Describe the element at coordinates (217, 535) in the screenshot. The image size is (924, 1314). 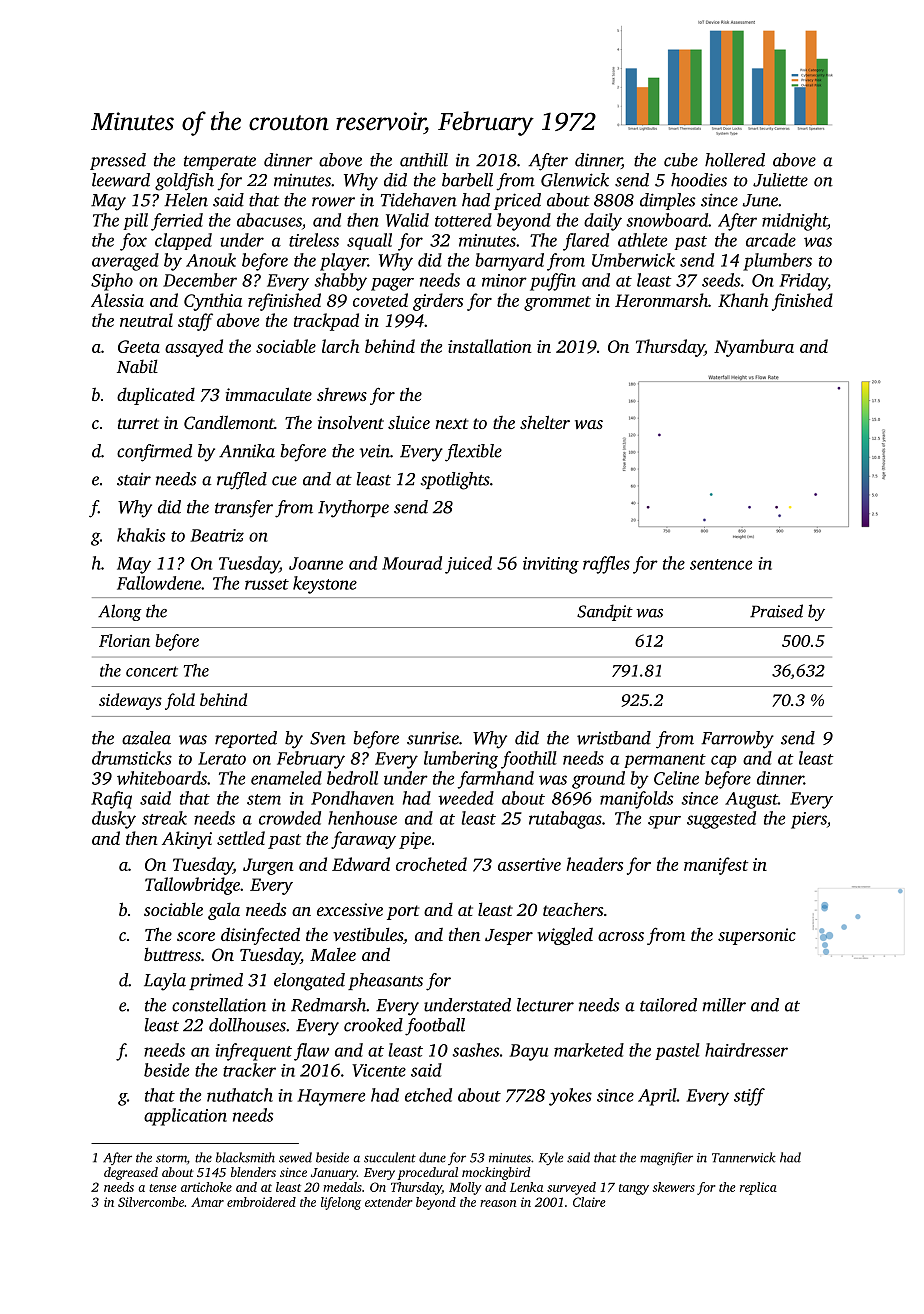
I see `Beatriz` at that location.
